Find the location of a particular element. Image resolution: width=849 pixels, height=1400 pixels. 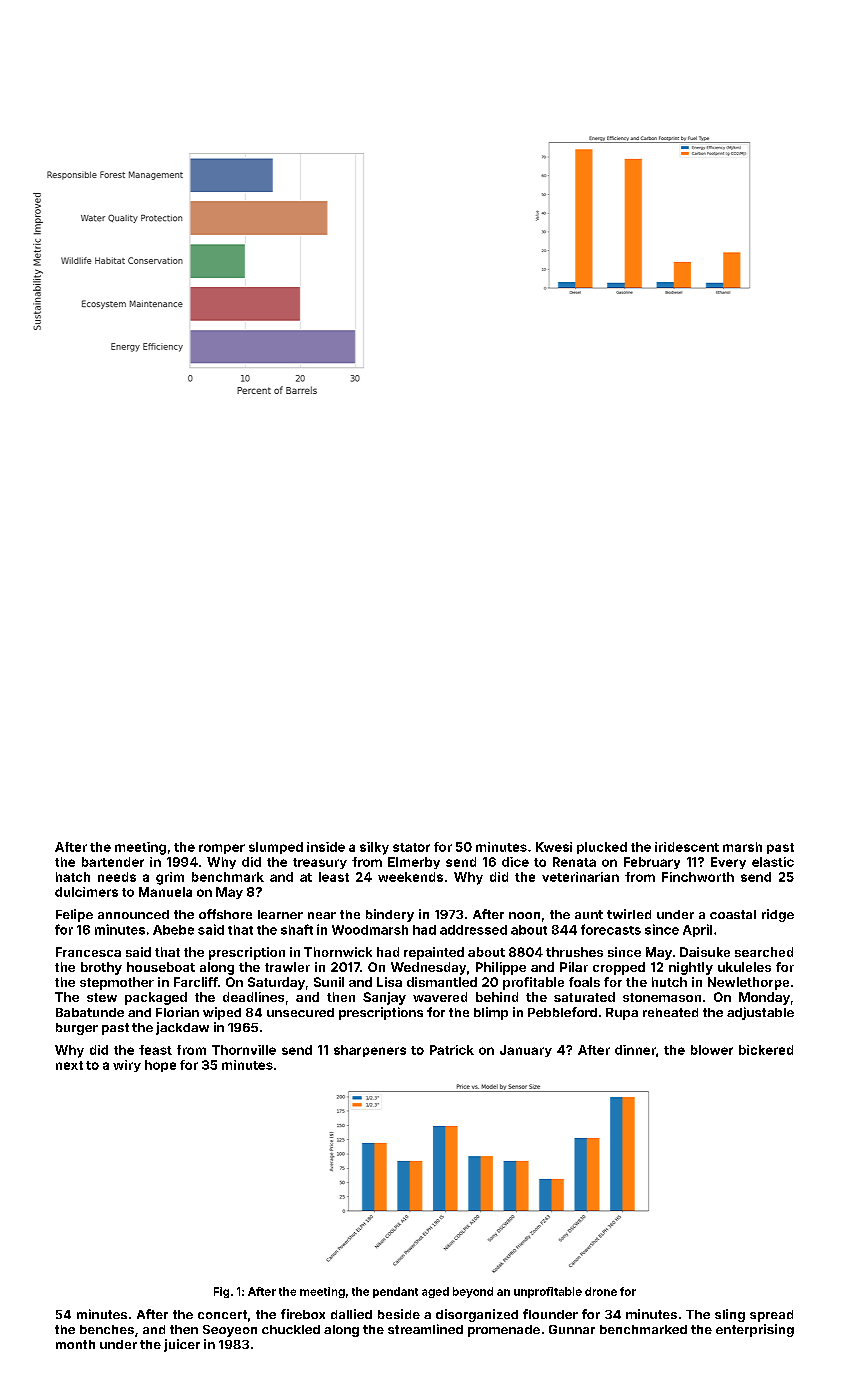

veterinarian is located at coordinates (580, 877).
